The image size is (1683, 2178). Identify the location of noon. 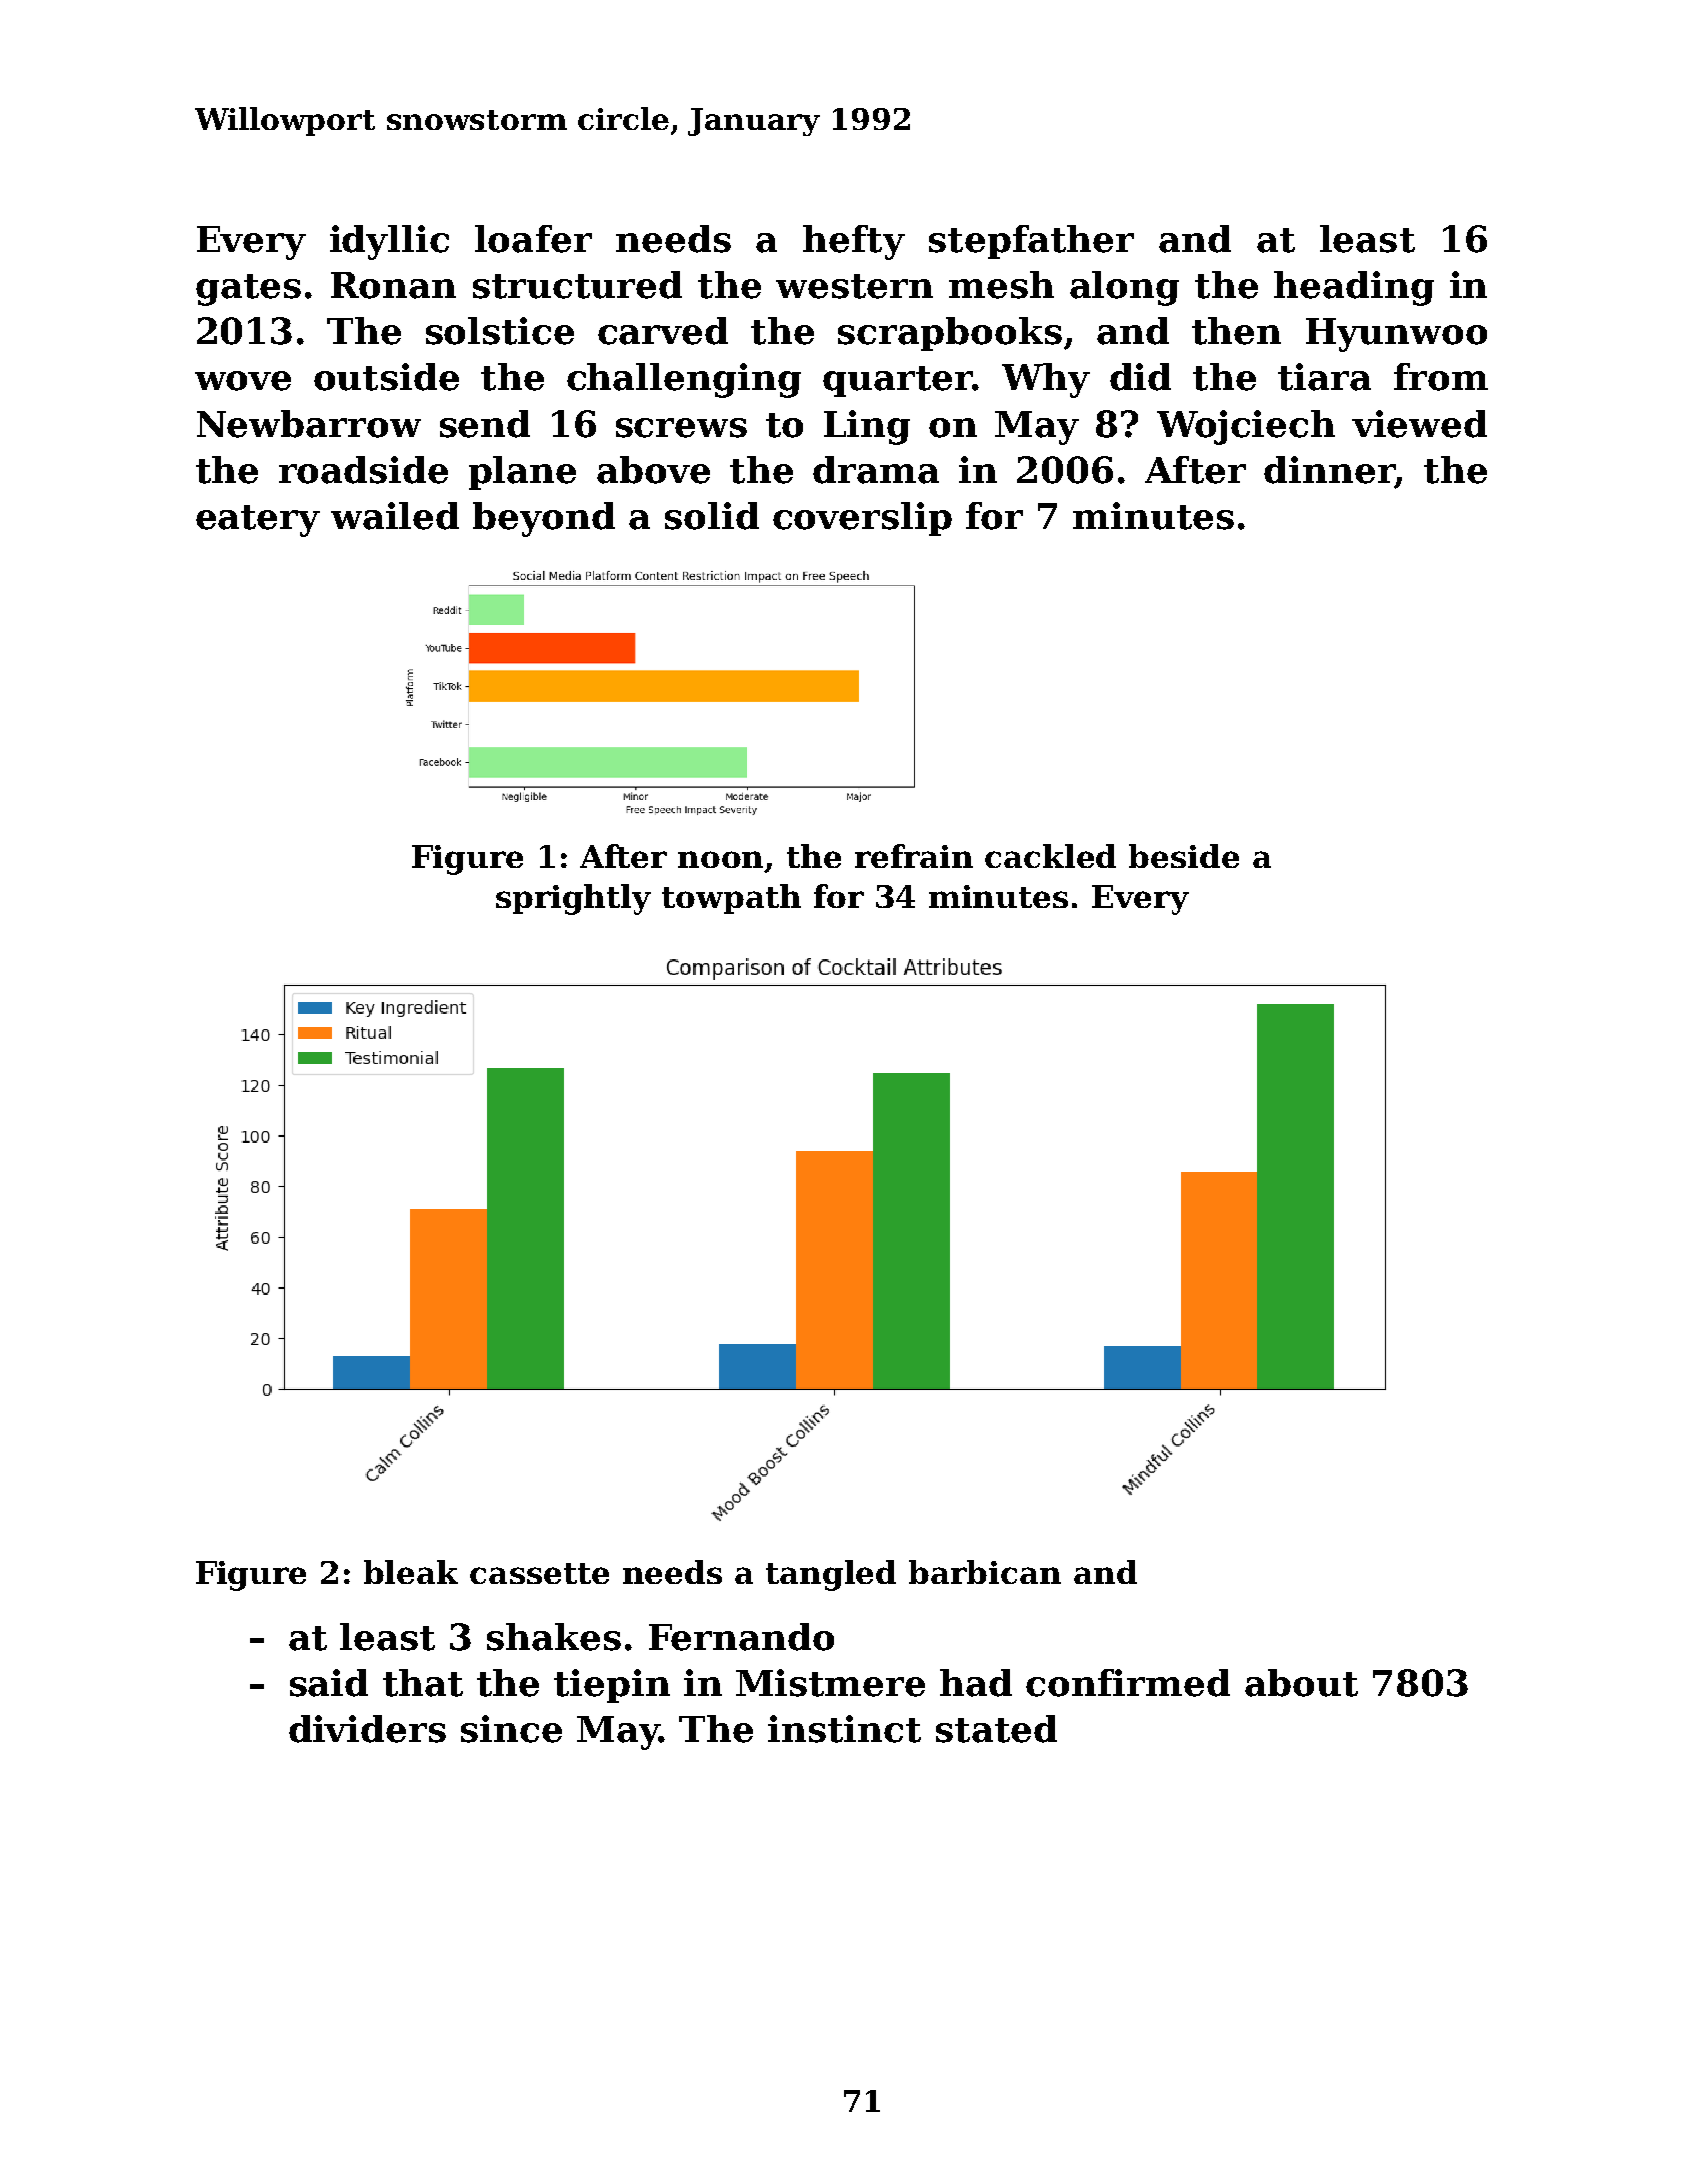
(720, 859).
